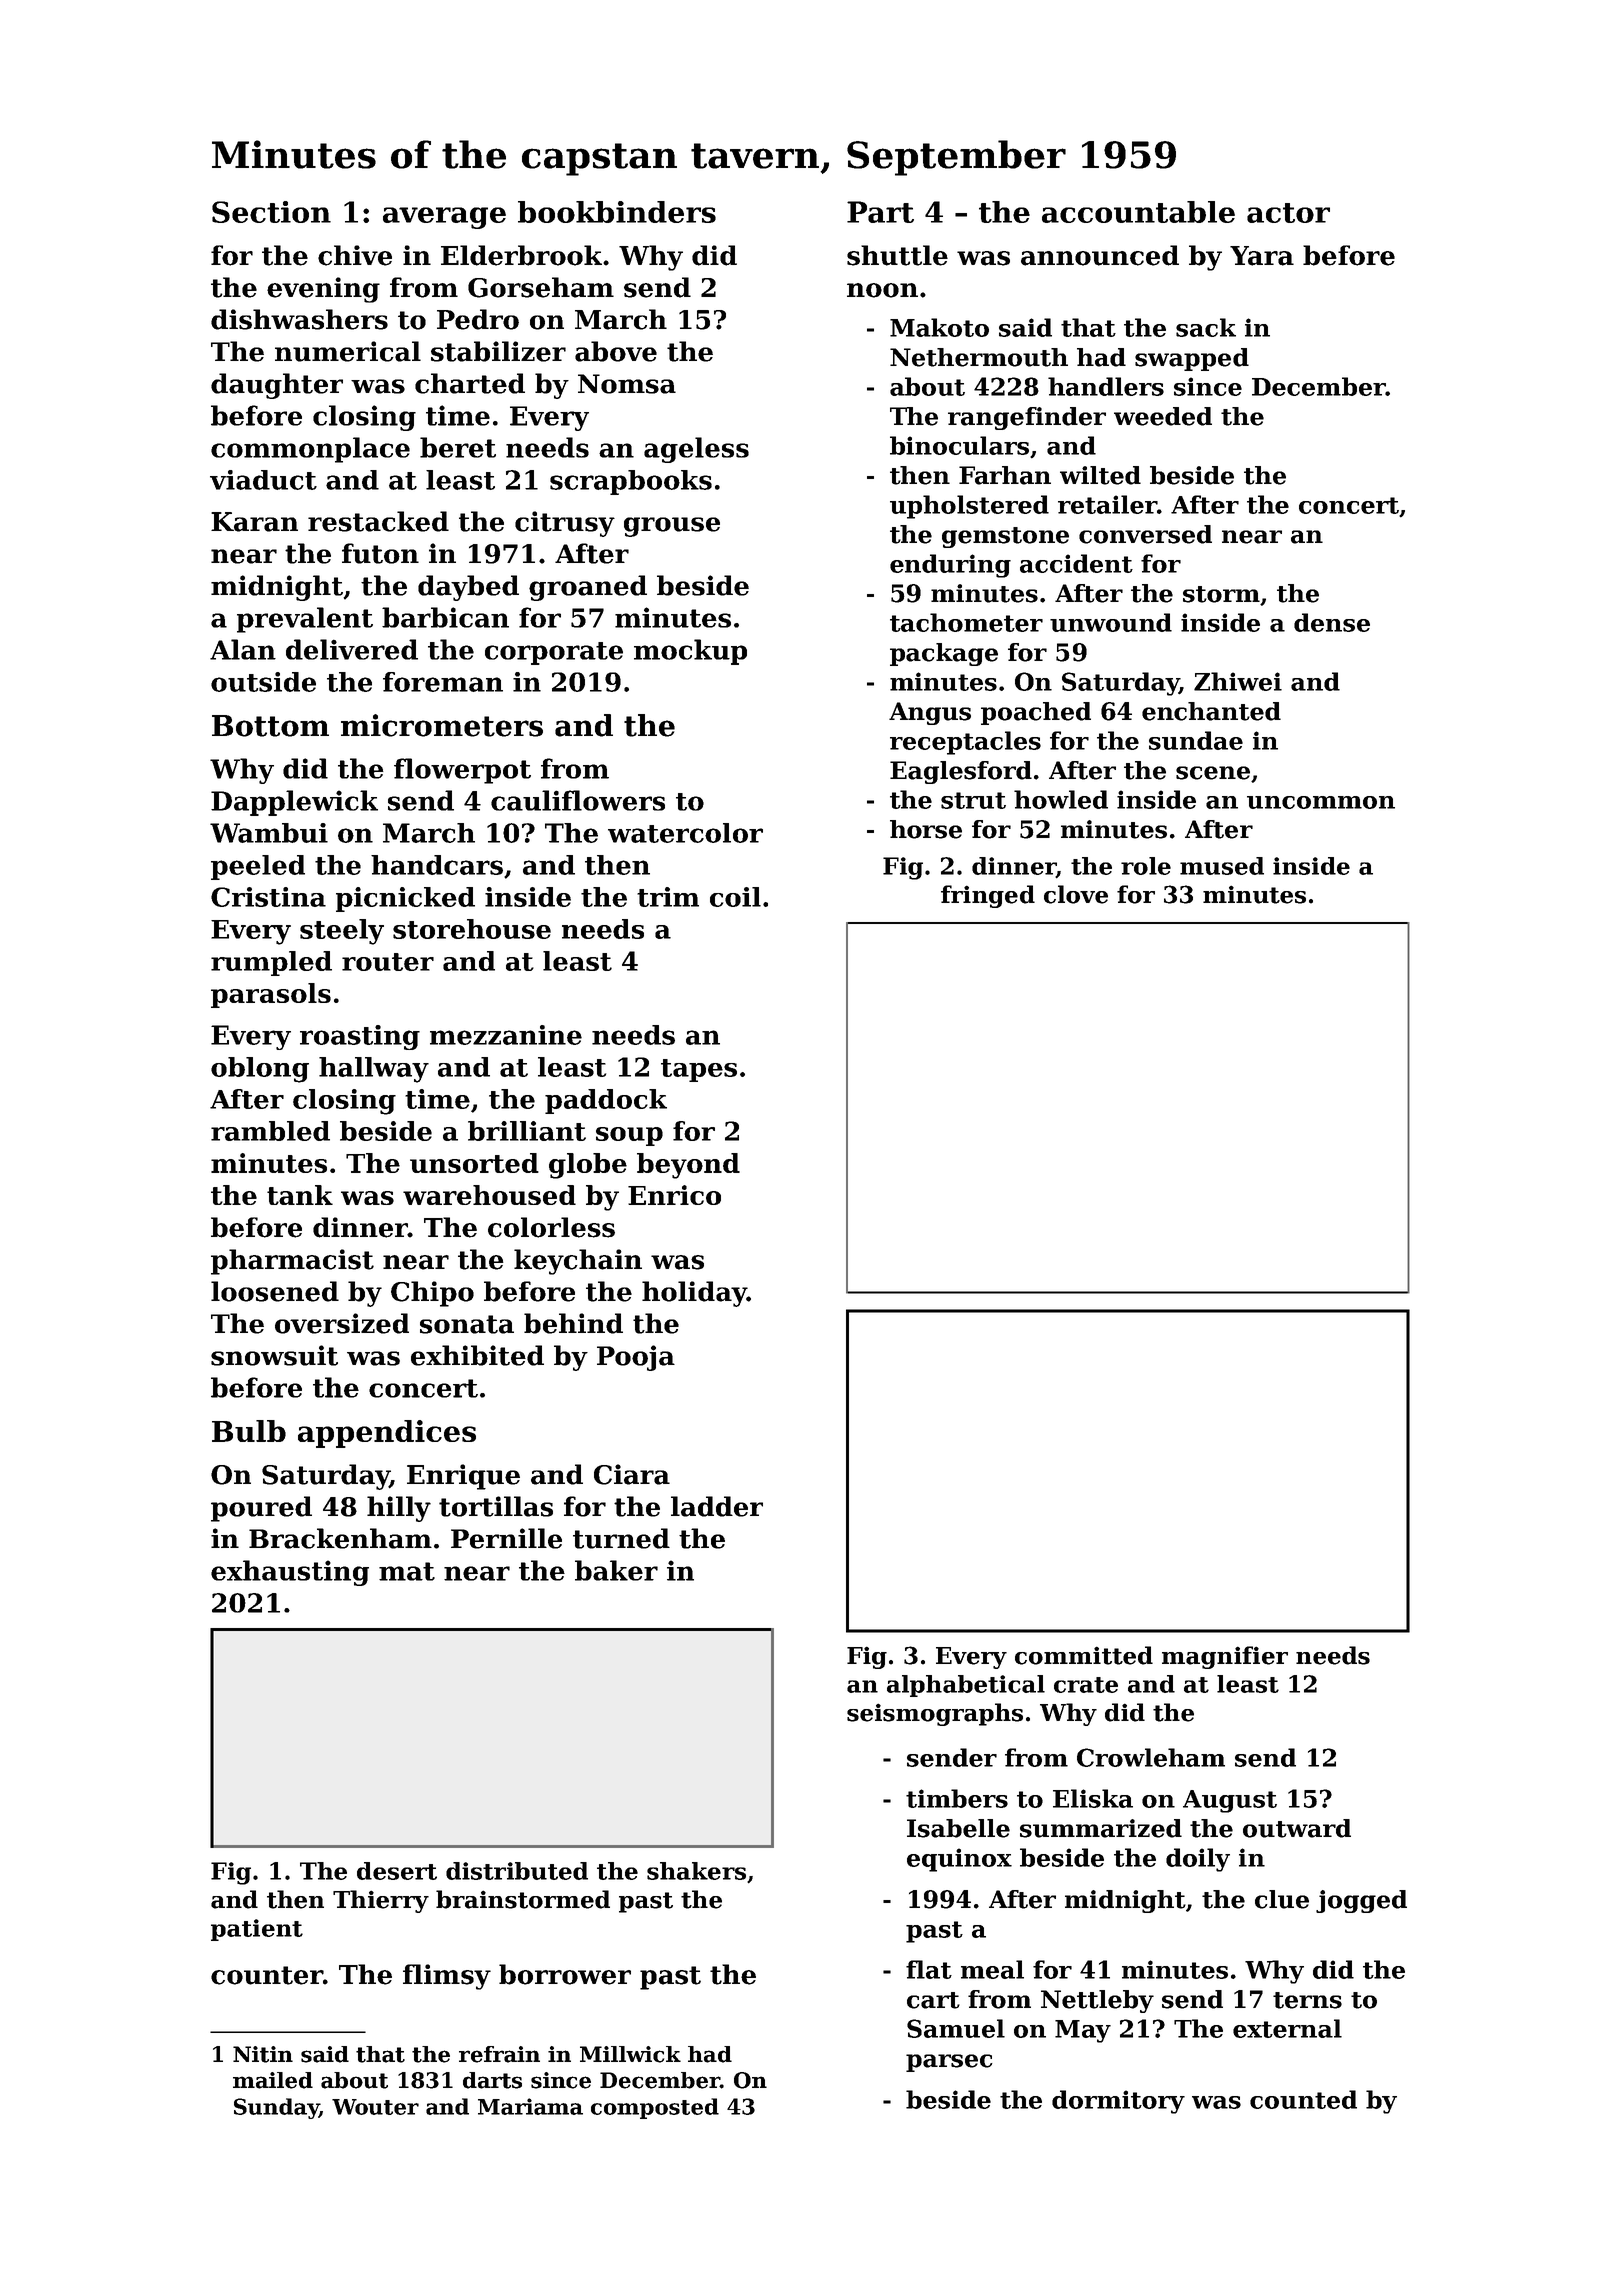  Describe the element at coordinates (276, 2108) in the screenshot. I see `Sunday` at that location.
